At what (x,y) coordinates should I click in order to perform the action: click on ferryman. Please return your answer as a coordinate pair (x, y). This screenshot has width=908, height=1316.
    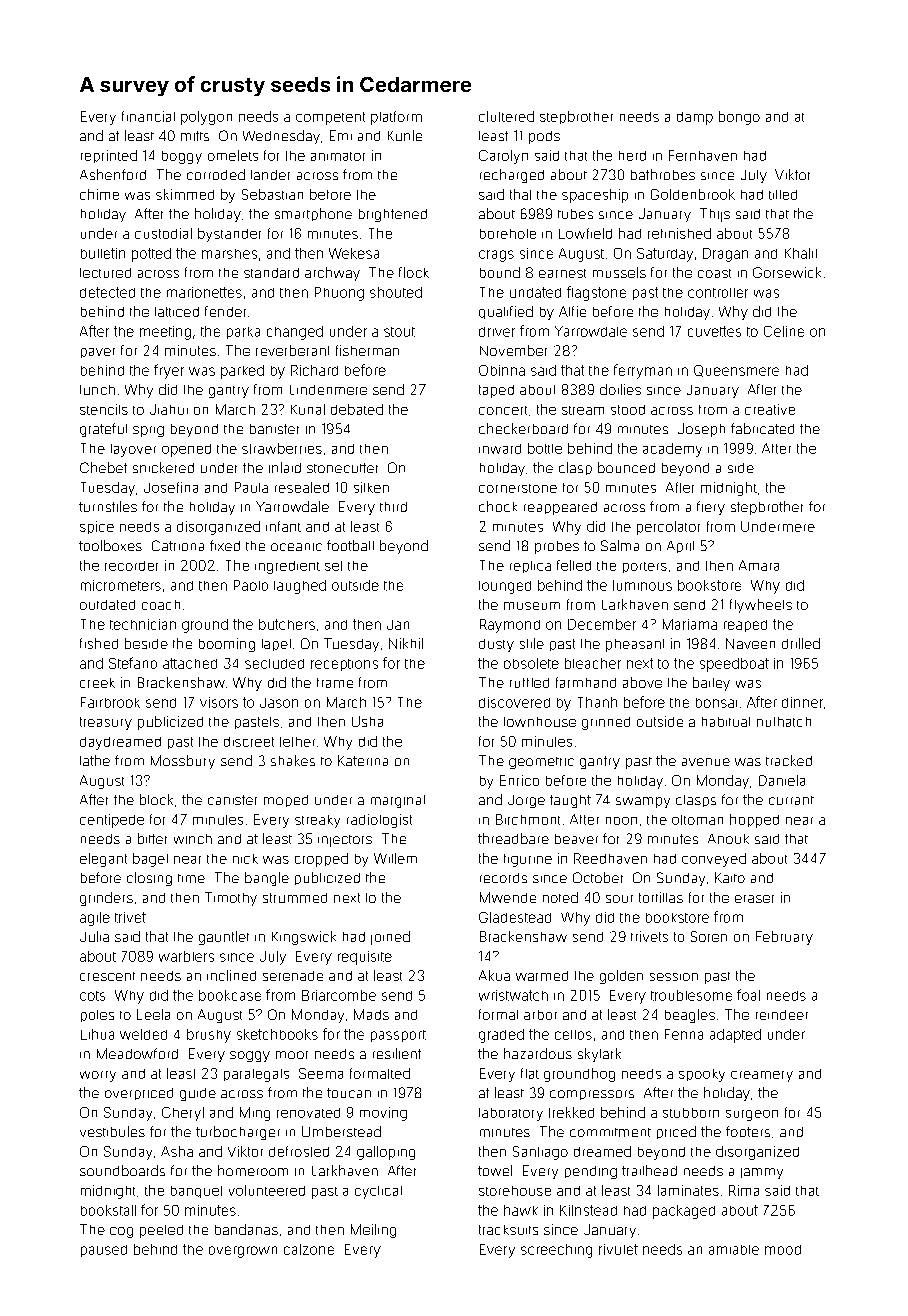
    Looking at the image, I should click on (643, 371).
